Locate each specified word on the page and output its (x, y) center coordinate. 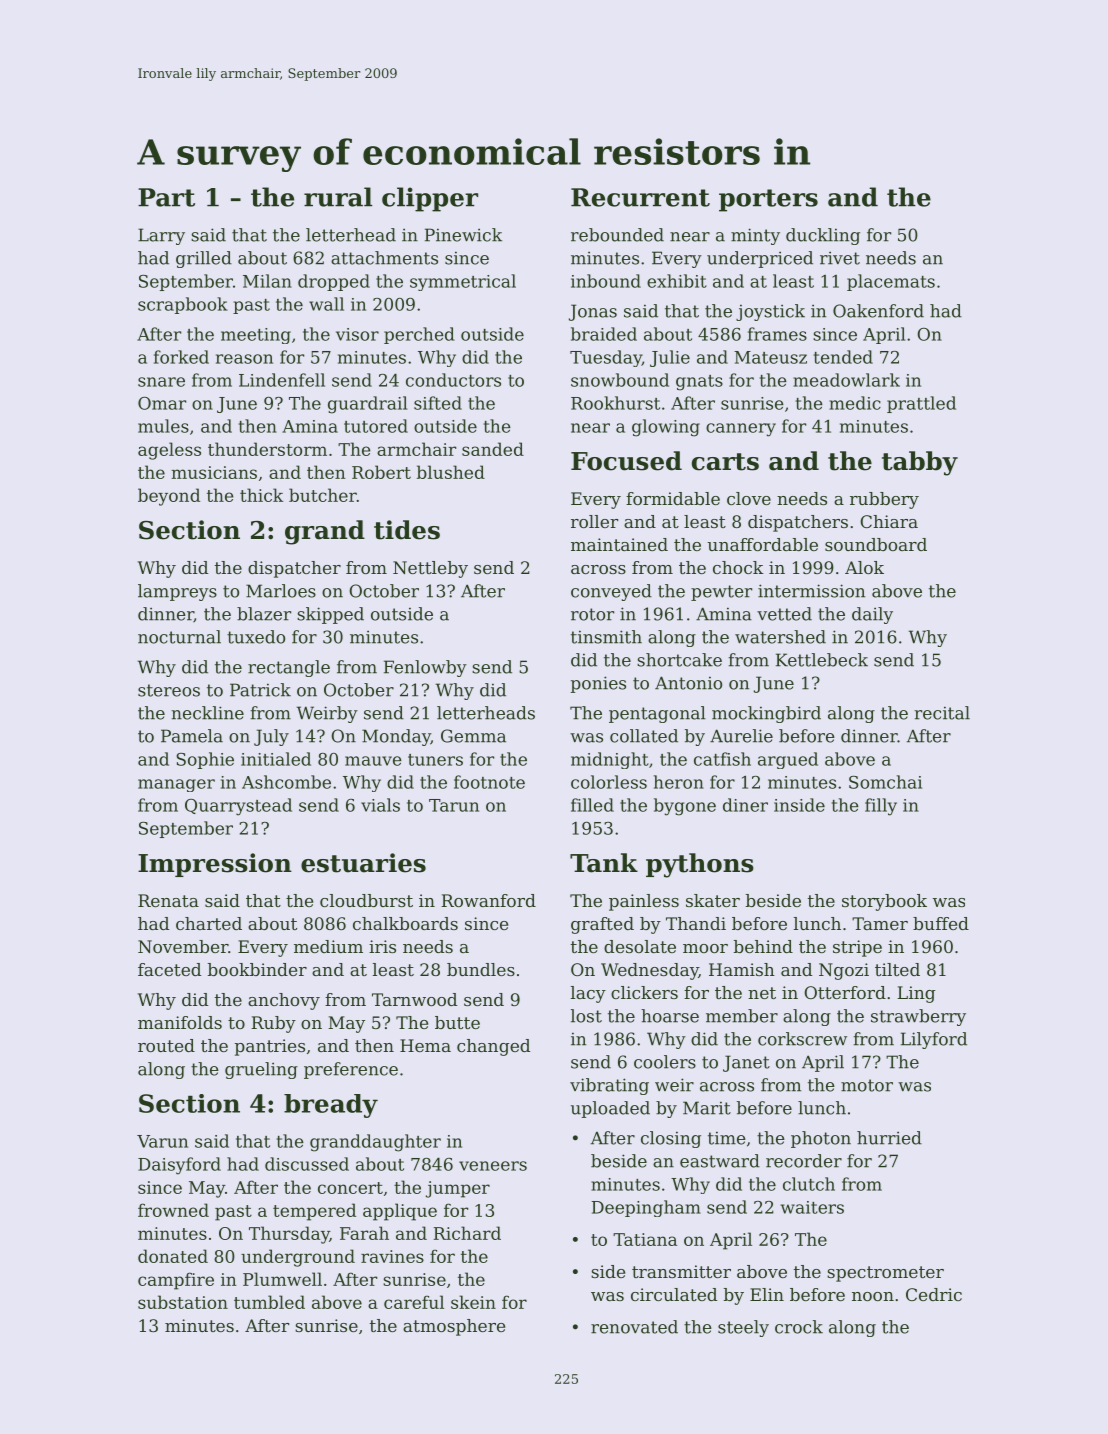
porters (768, 200)
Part (166, 197)
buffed (941, 923)
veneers (493, 1166)
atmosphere (454, 1327)
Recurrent (640, 197)
